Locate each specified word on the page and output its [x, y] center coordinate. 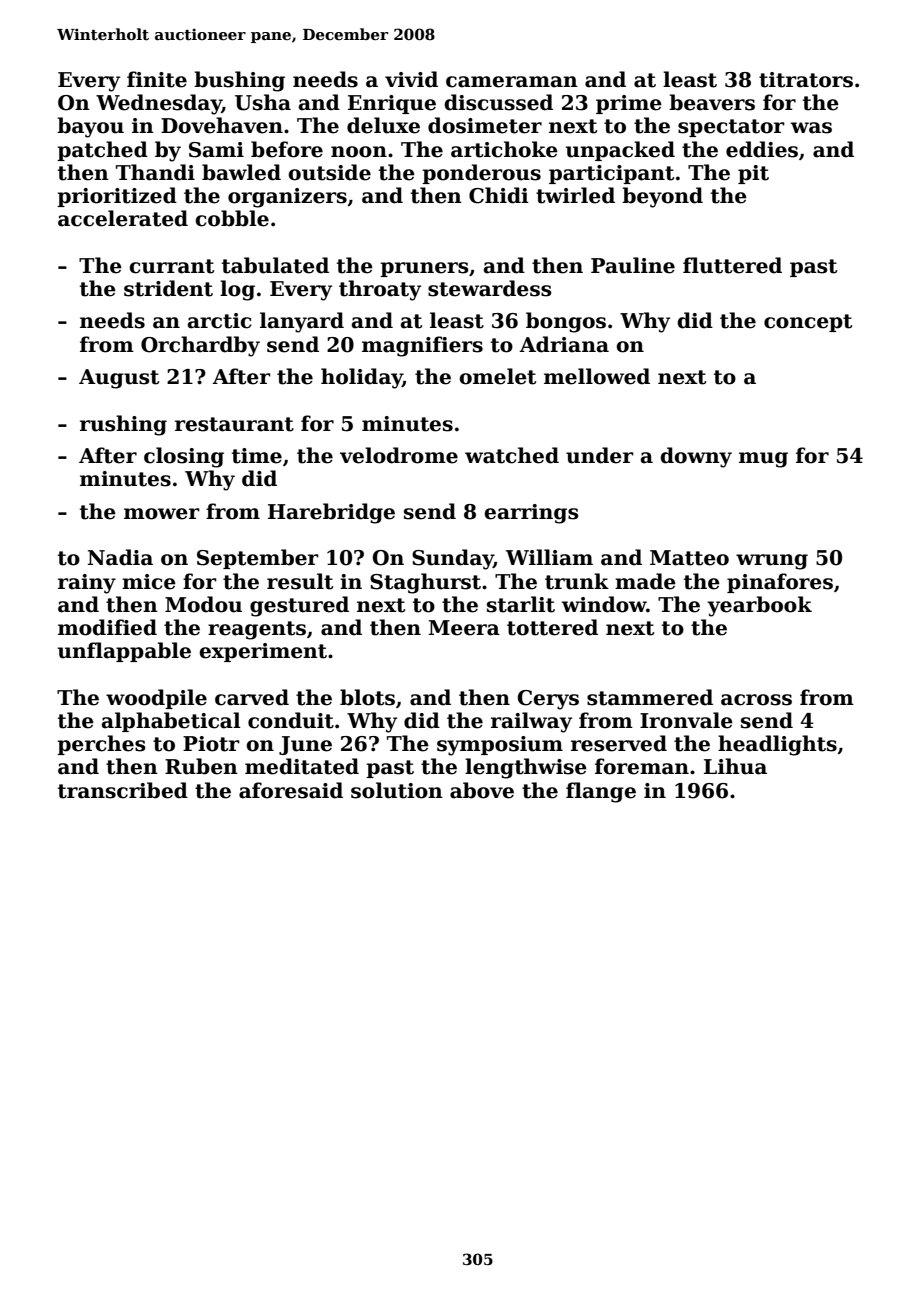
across [756, 700]
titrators [806, 80]
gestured [299, 606]
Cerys [548, 700]
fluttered [732, 265]
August [119, 379]
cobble [232, 218]
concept [808, 323]
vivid [411, 79]
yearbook [759, 606]
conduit [291, 720]
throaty [380, 290]
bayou [90, 127]
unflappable [124, 652]
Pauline [633, 265]
